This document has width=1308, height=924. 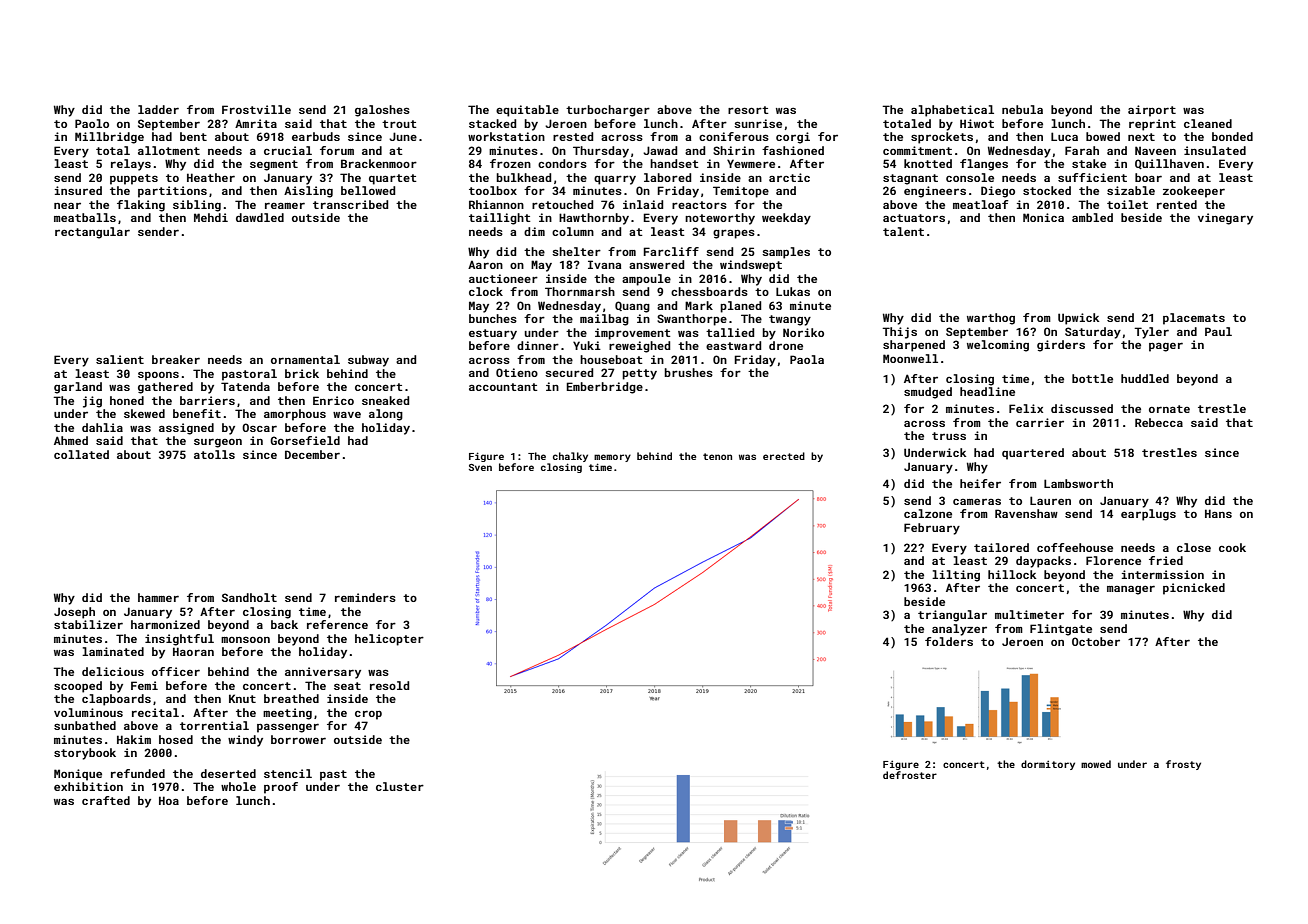 What do you see at coordinates (256, 109) in the document?
I see `Frostville` at bounding box center [256, 109].
